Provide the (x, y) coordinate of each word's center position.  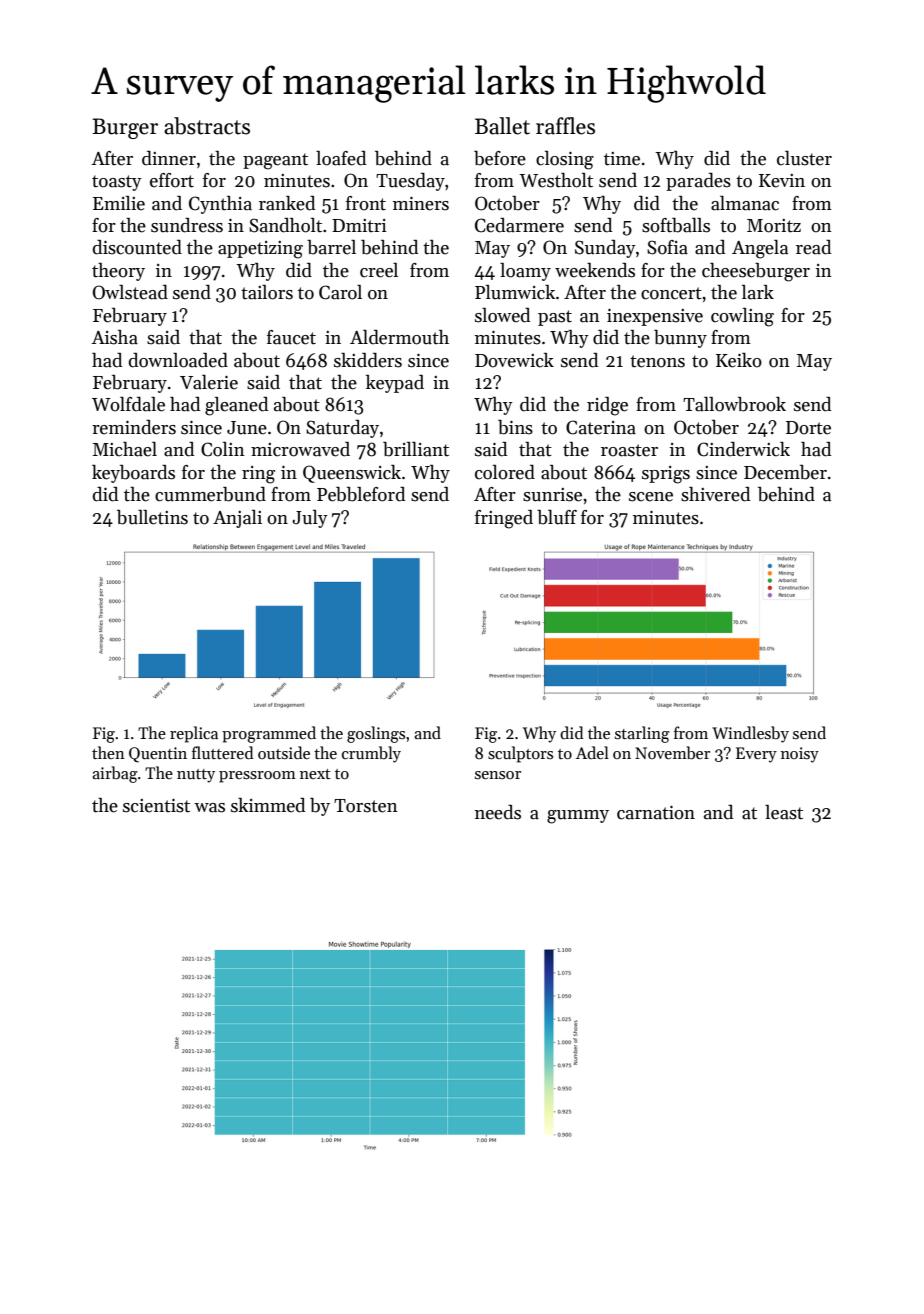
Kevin (782, 181)
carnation (656, 812)
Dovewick (514, 360)
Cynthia (220, 205)
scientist (156, 805)
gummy (578, 817)
